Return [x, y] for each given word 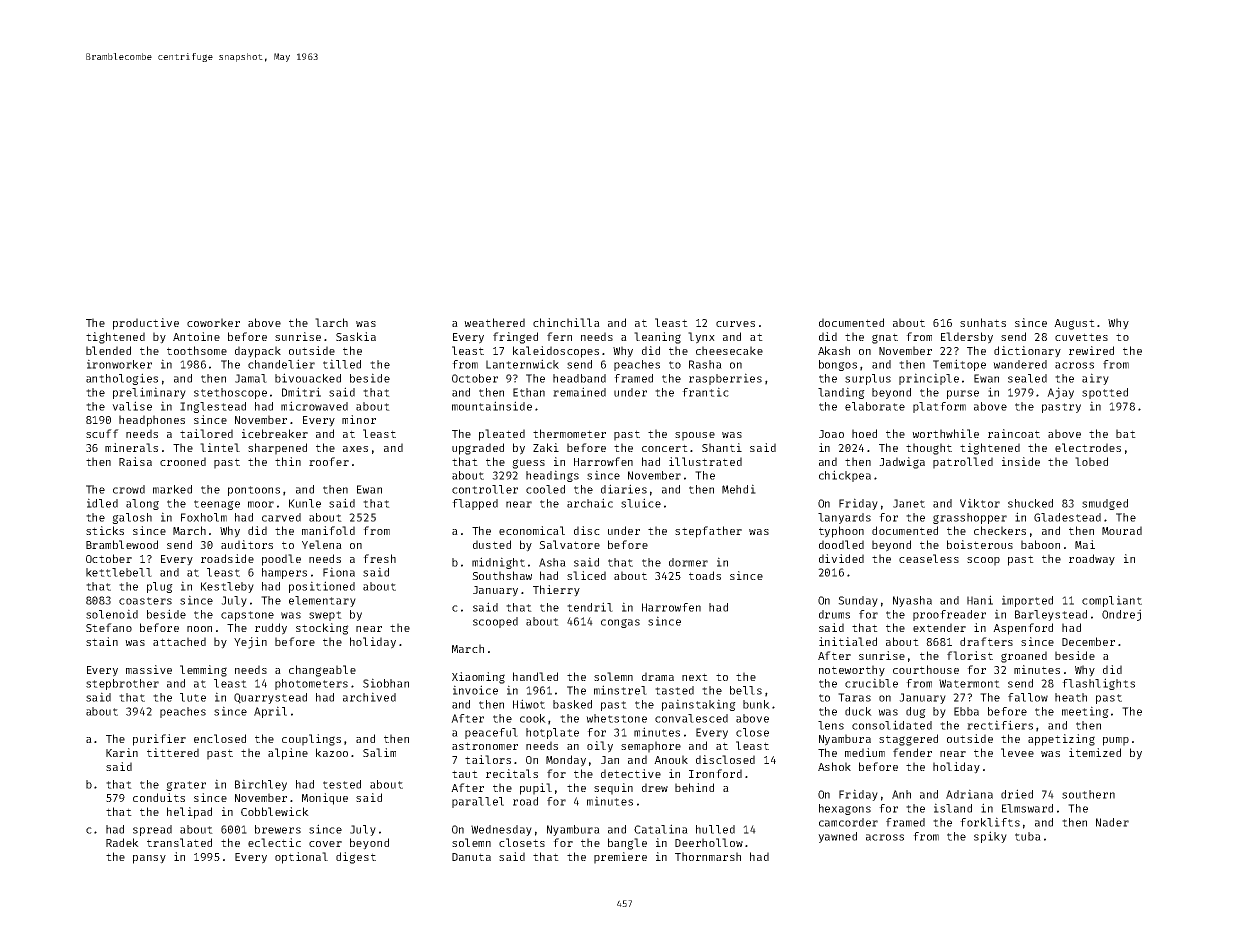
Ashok [834, 766]
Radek [122, 842]
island [953, 808]
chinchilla [566, 322]
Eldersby [967, 338]
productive [146, 324]
